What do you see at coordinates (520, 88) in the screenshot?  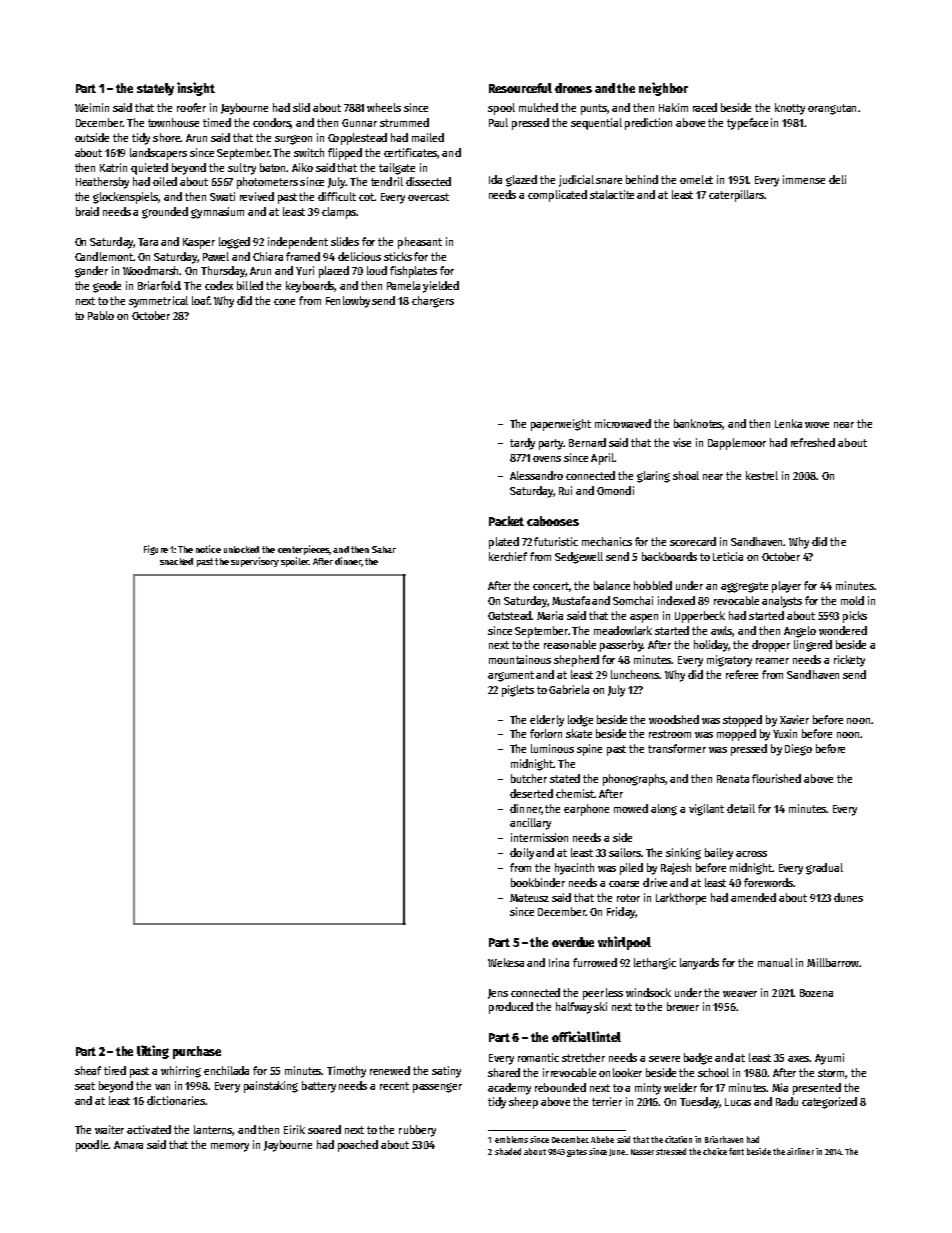 I see `Resourceful` at bounding box center [520, 88].
